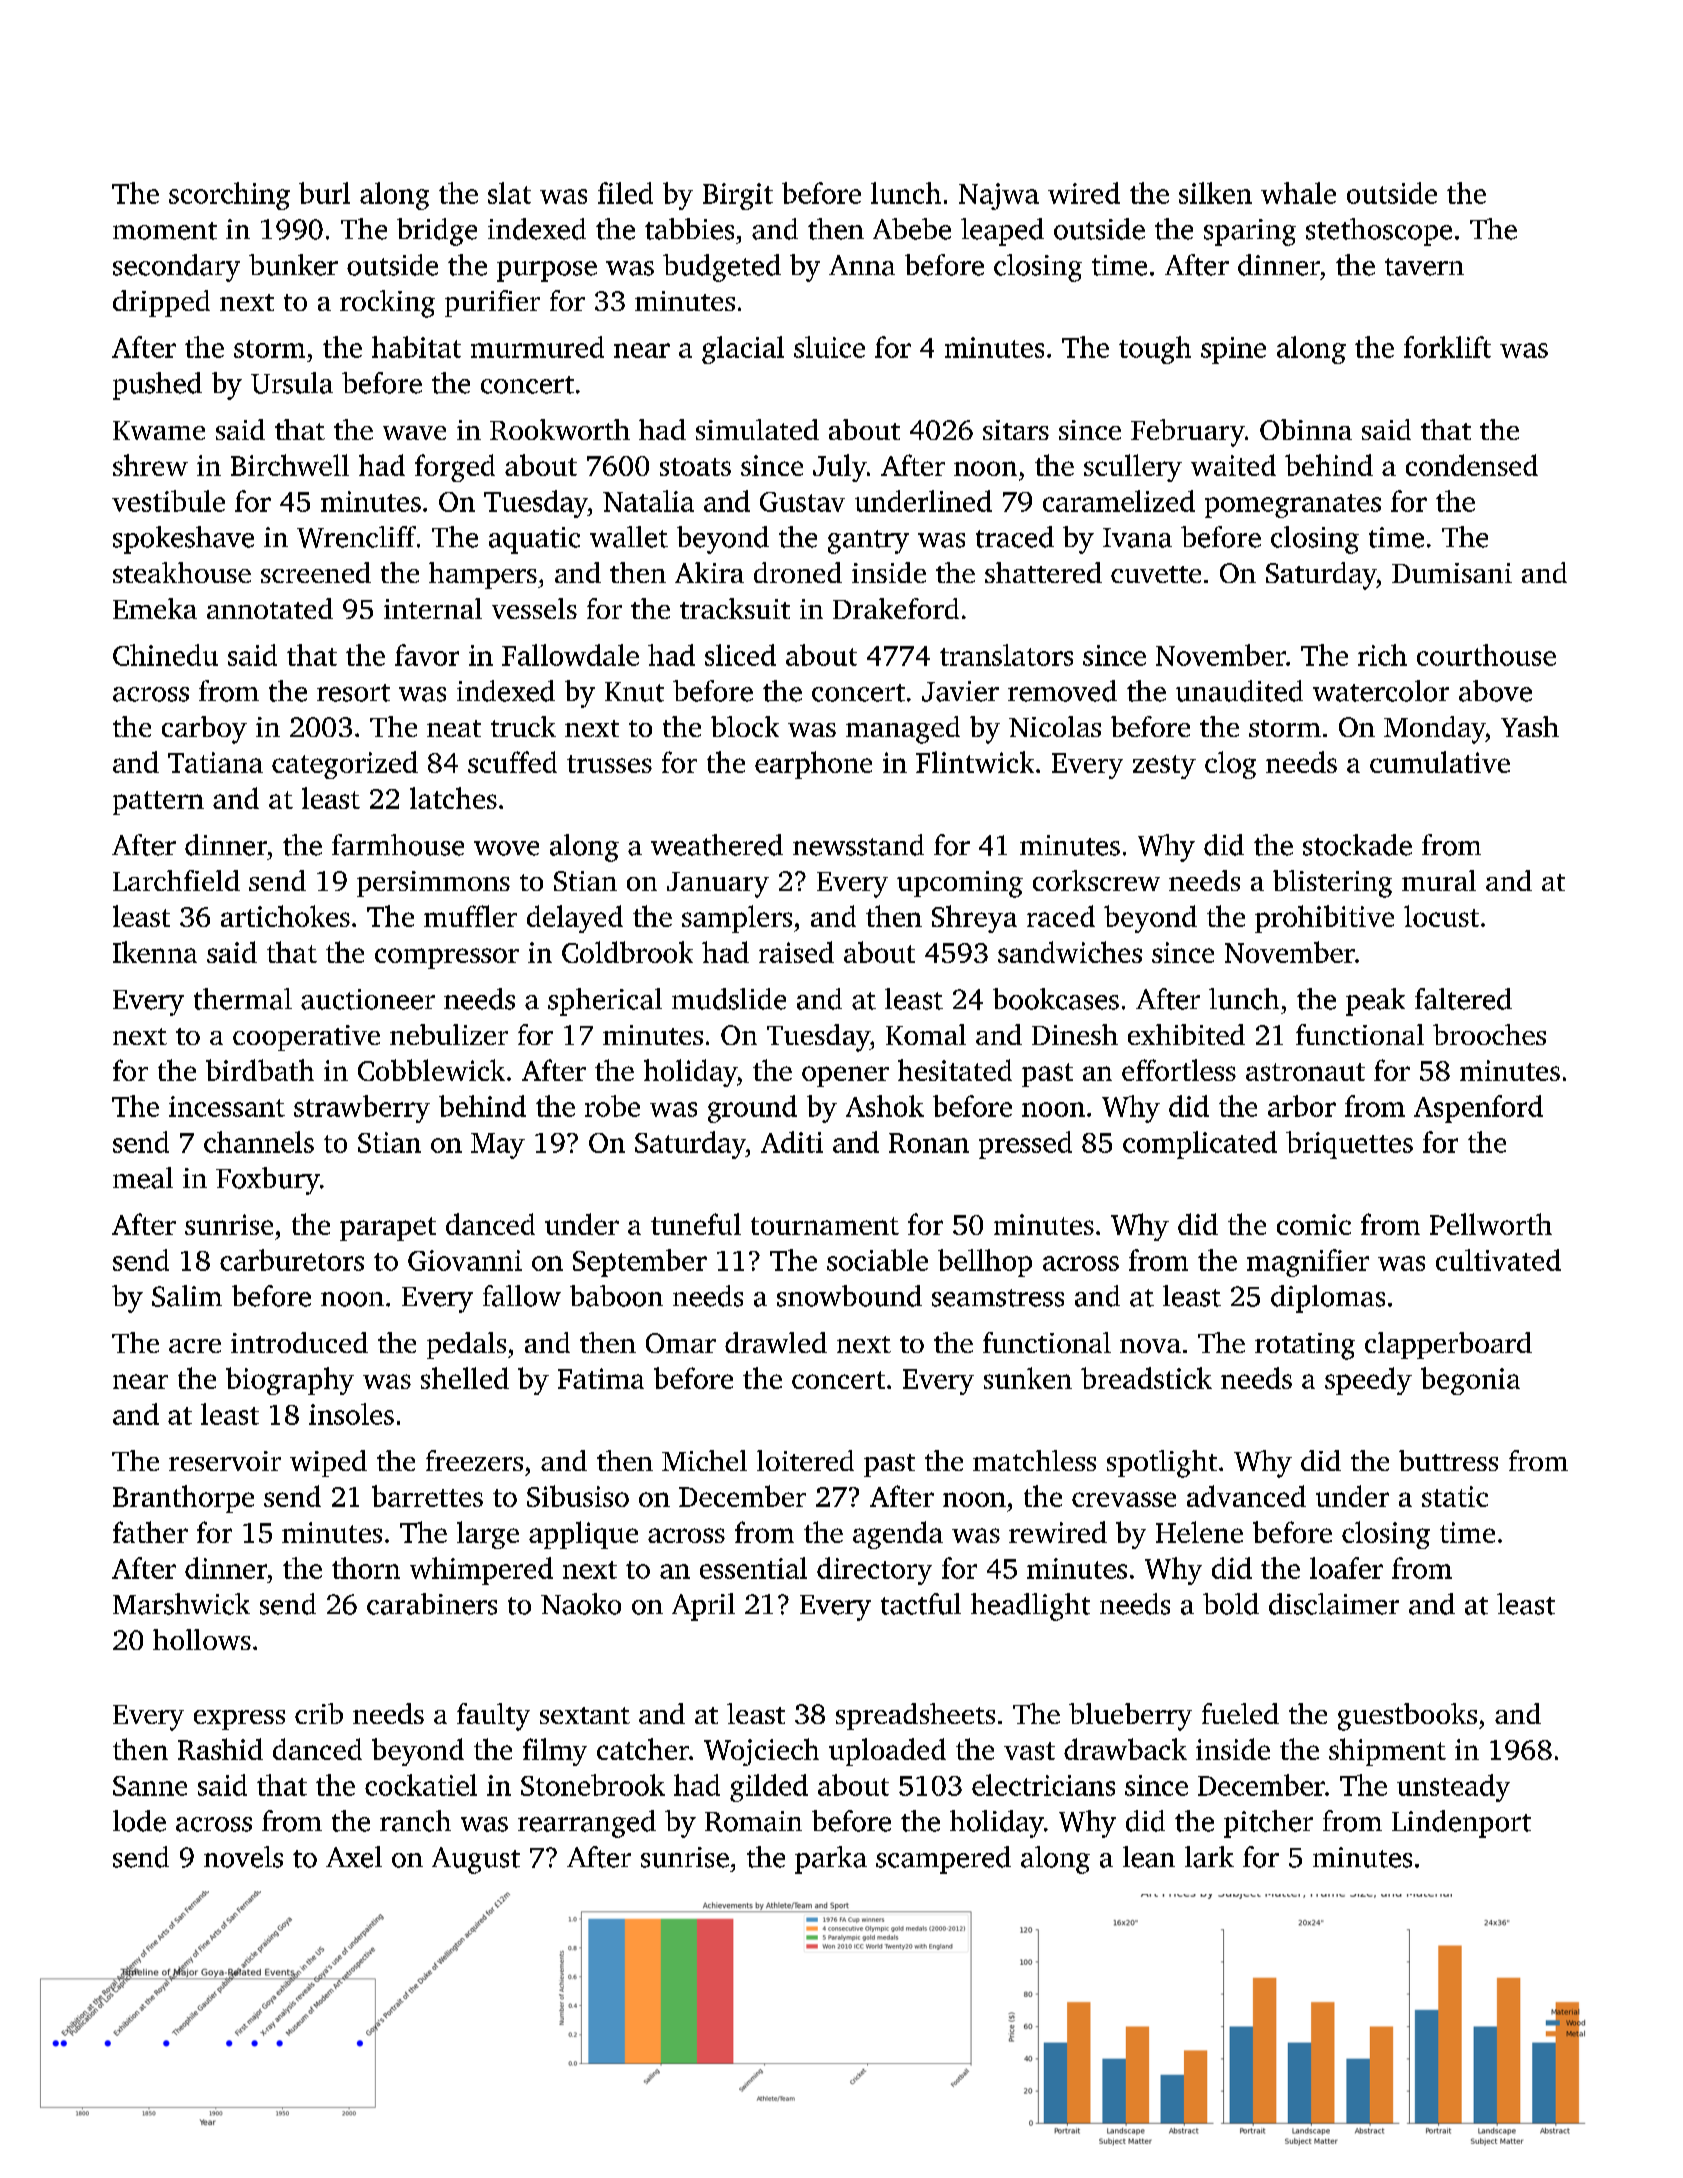 This screenshot has height=2178, width=1683. I want to click on complicated, so click(1200, 1145).
